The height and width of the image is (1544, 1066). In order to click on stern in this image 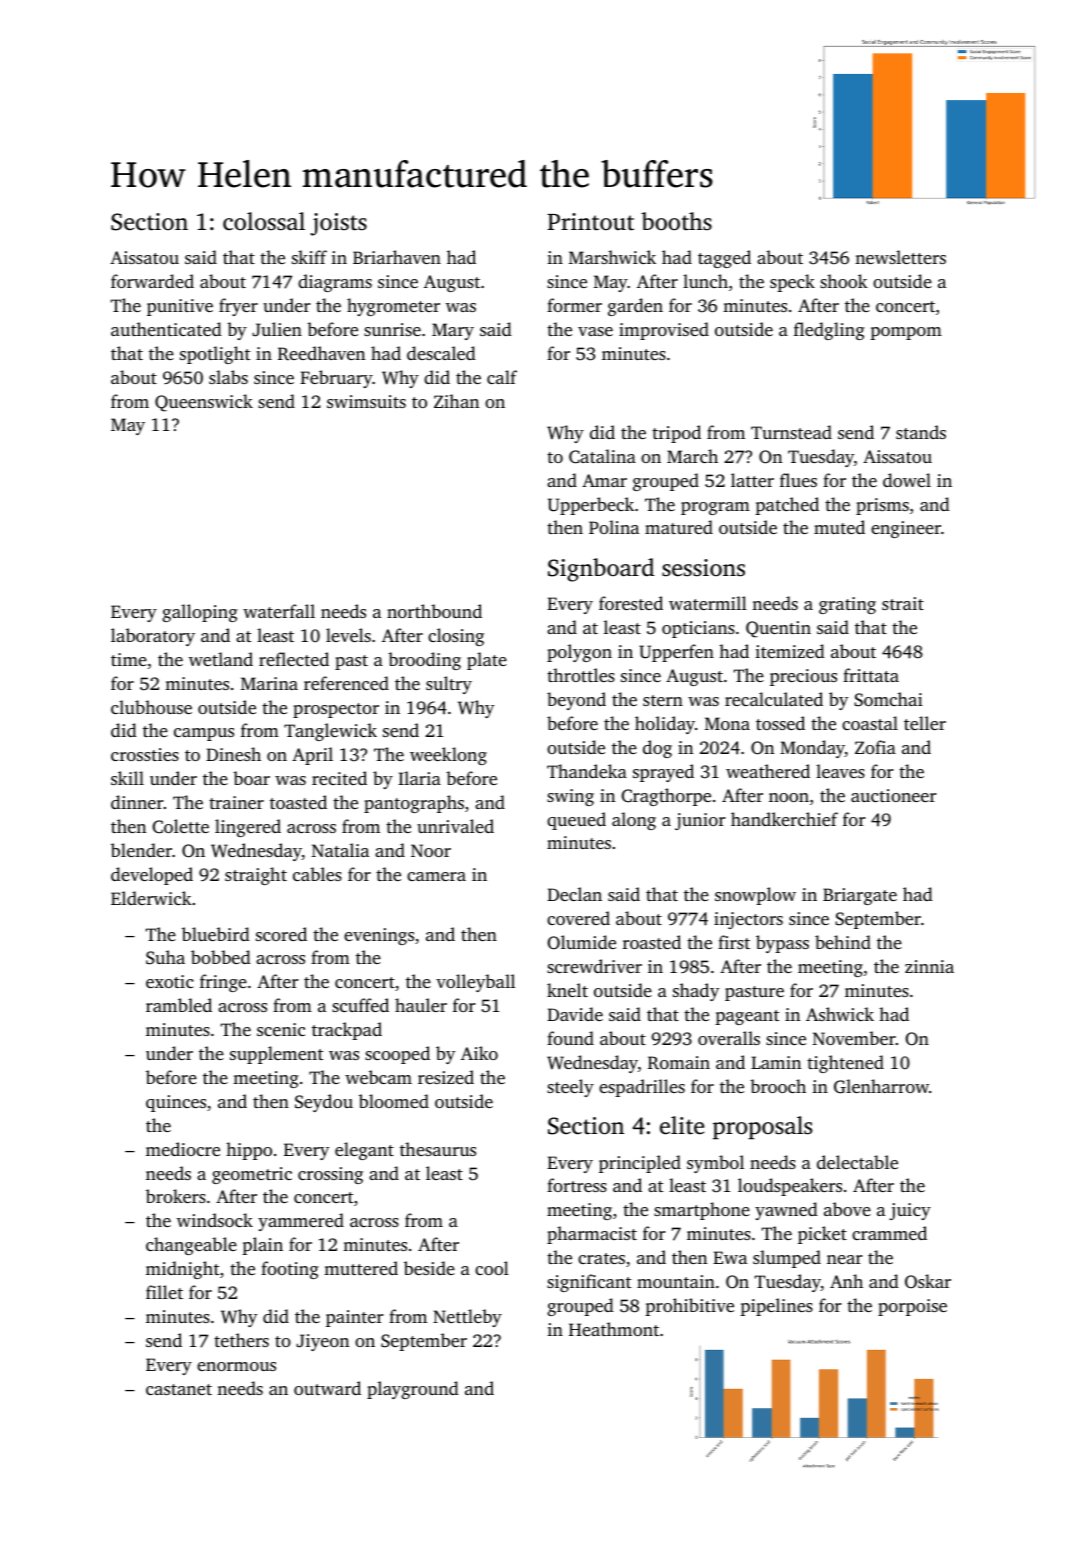, I will do `click(663, 700)`.
